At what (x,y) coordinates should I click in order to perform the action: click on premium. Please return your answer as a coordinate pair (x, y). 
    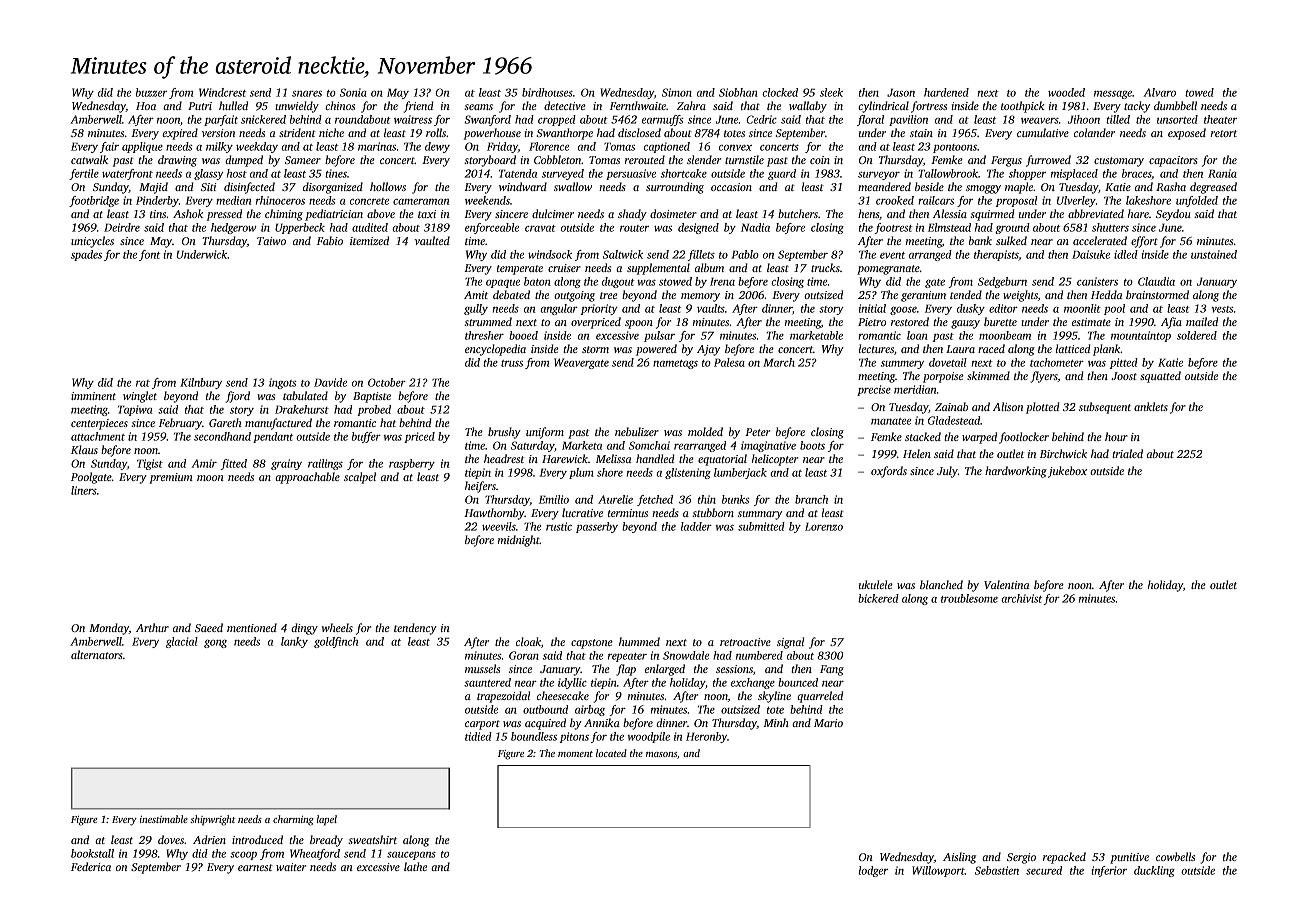
    Looking at the image, I should click on (171, 478).
